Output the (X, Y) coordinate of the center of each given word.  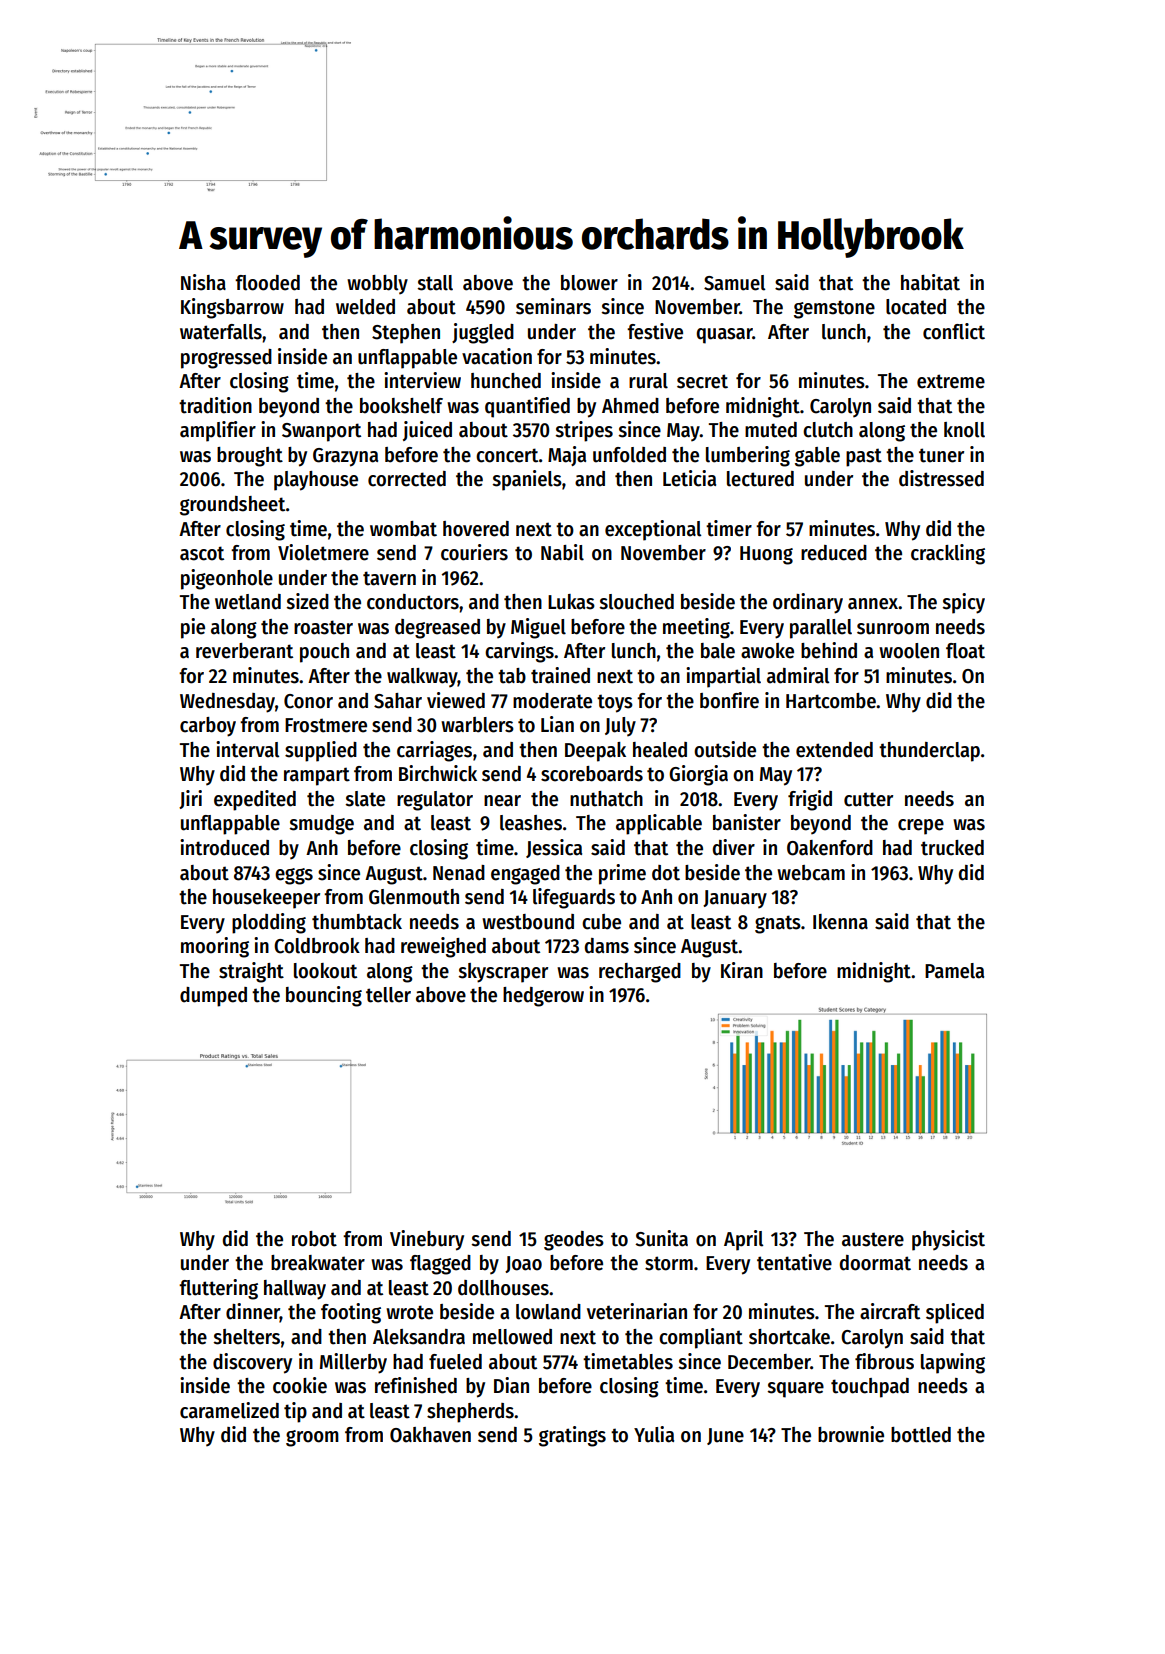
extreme (951, 381)
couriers (474, 552)
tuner (941, 455)
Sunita (661, 1238)
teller (388, 995)
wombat (403, 529)
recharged (640, 973)
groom (312, 1438)
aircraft (890, 1311)
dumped (213, 997)
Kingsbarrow (232, 308)
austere (873, 1239)
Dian (511, 1385)
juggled (483, 333)
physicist (948, 1240)
